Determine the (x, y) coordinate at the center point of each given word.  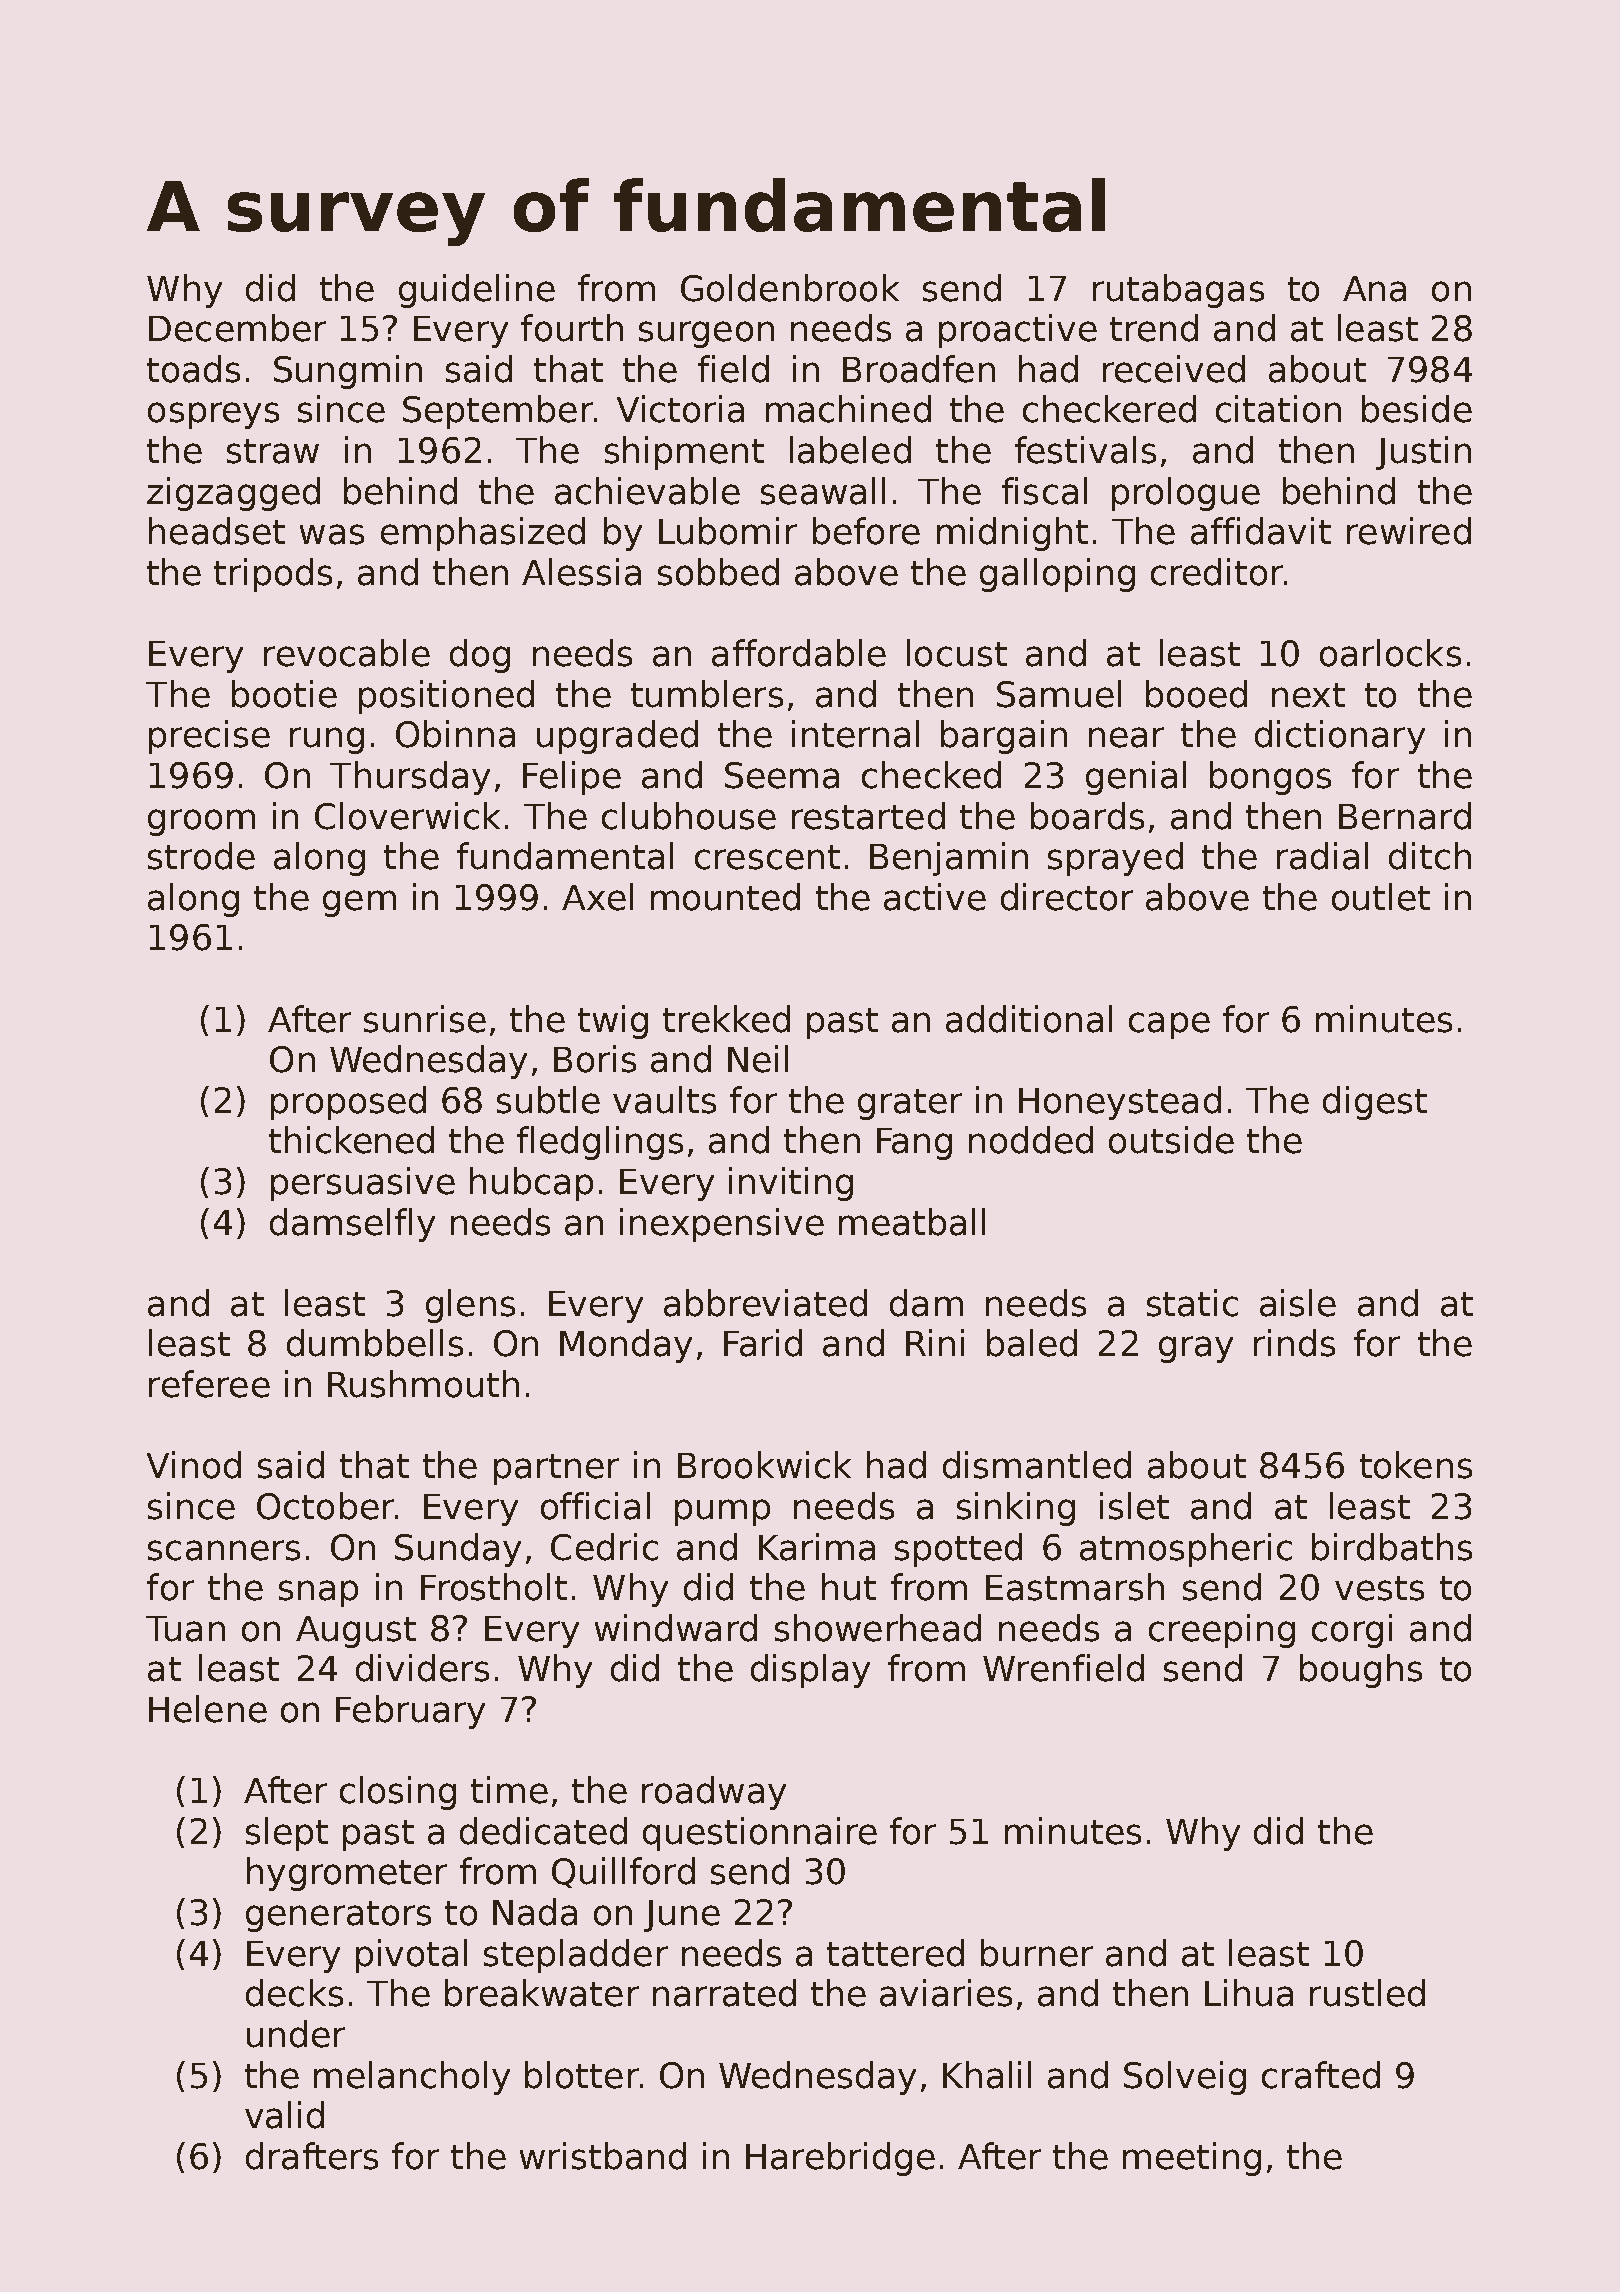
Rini (935, 1342)
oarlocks (1390, 653)
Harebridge (840, 2159)
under (296, 2034)
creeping (1222, 1631)
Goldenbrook (790, 288)
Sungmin (348, 372)
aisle (1298, 1303)
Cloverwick (407, 816)
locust (957, 653)
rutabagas (1178, 291)
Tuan (185, 1629)
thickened (351, 1140)
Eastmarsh (1075, 1587)
